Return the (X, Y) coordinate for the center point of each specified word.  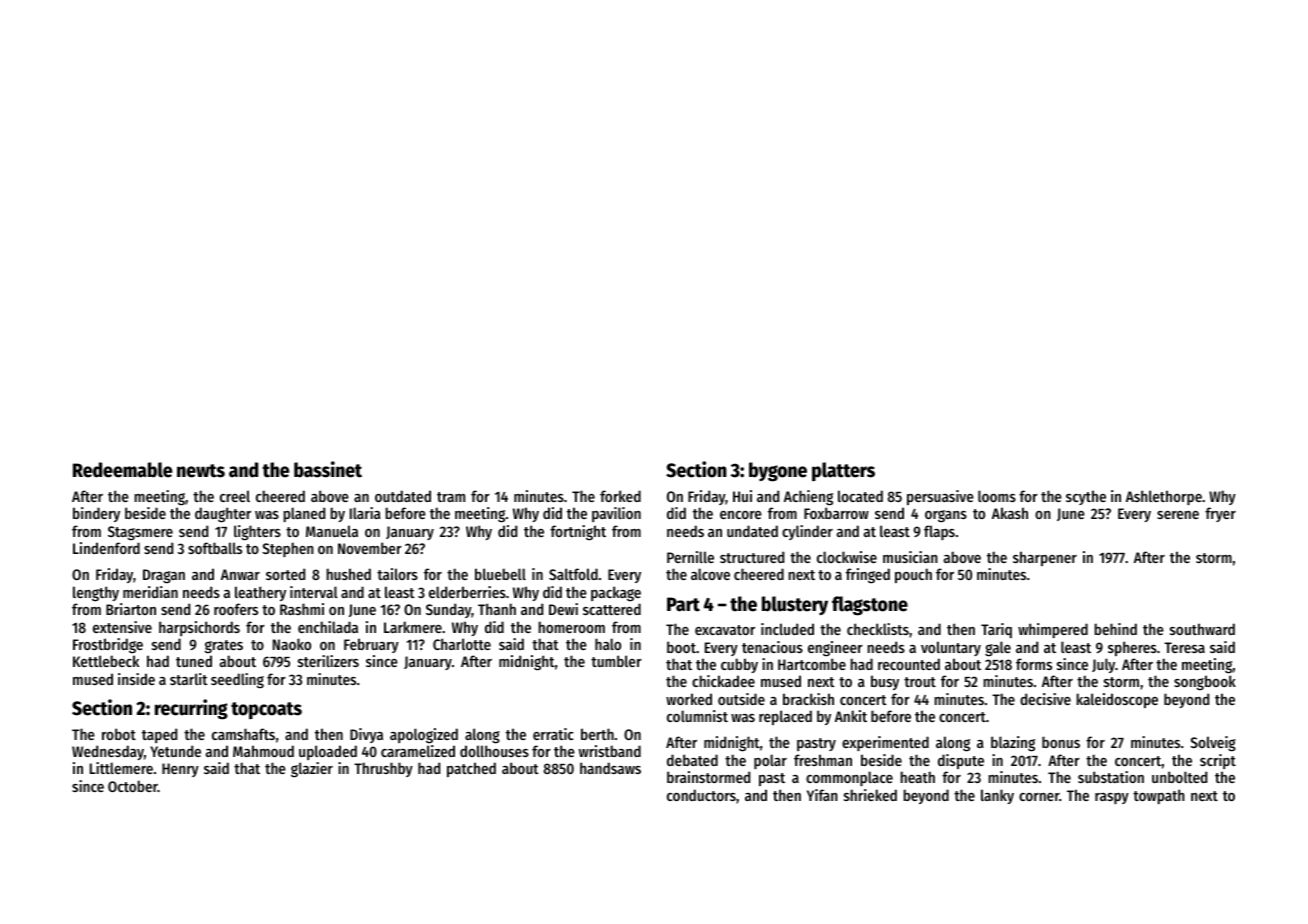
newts (201, 471)
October (133, 786)
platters (843, 471)
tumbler (616, 661)
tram (451, 497)
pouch (913, 575)
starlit (189, 679)
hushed (348, 574)
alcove (710, 574)
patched (471, 769)
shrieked (870, 795)
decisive (1045, 699)
